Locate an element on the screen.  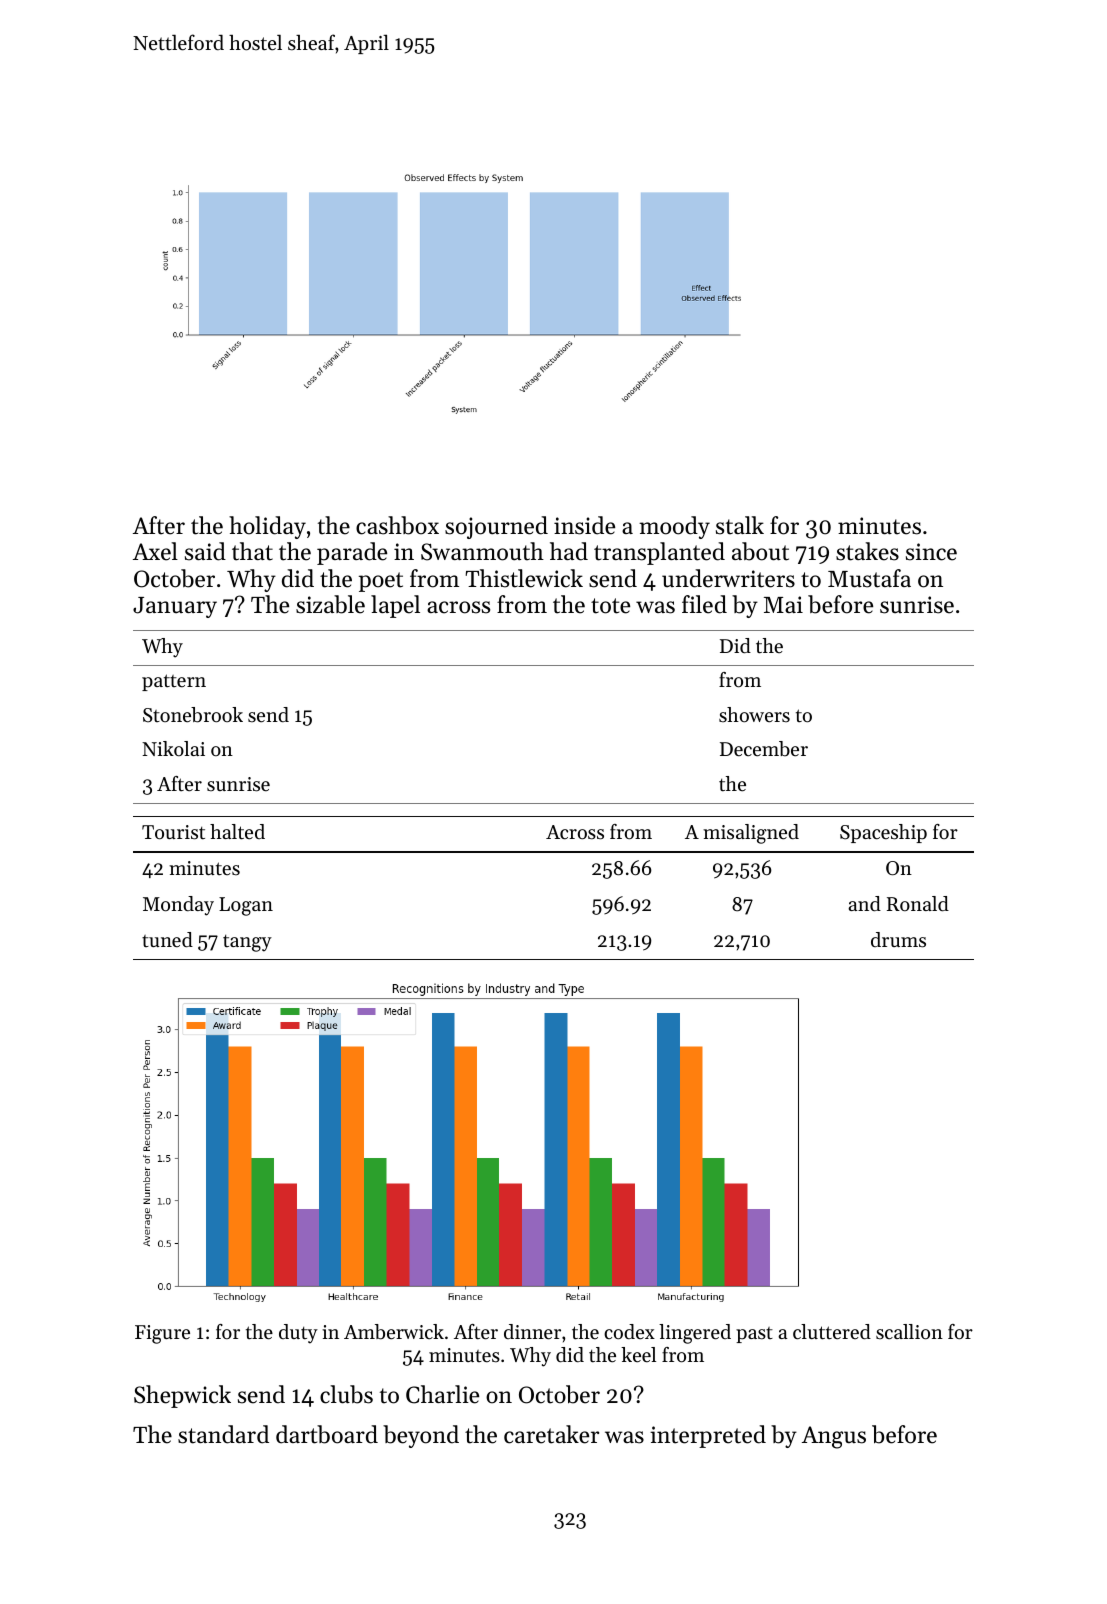
Spaceship is located at coordinates (883, 833).
